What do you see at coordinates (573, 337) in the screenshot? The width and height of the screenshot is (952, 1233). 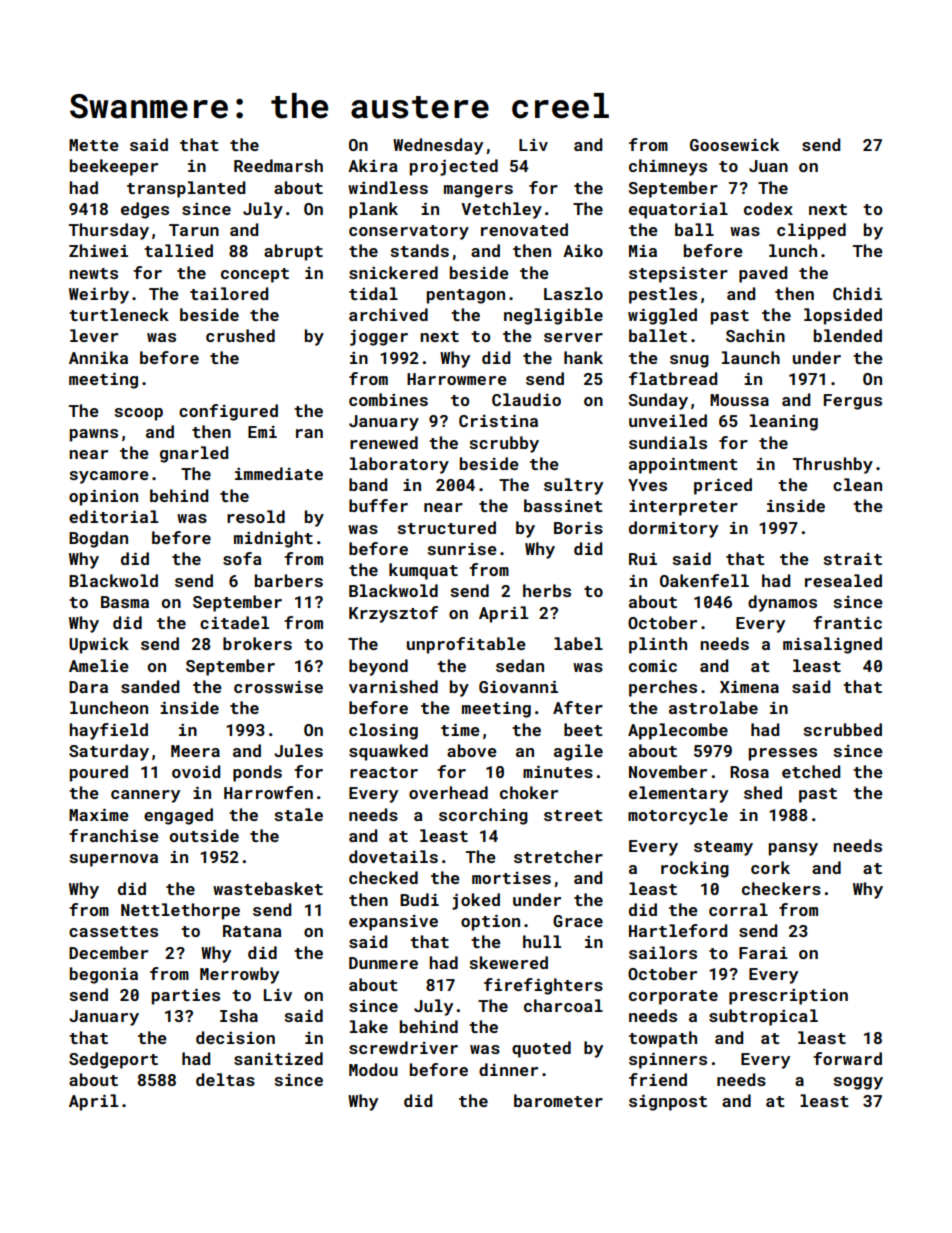 I see `server` at bounding box center [573, 337].
